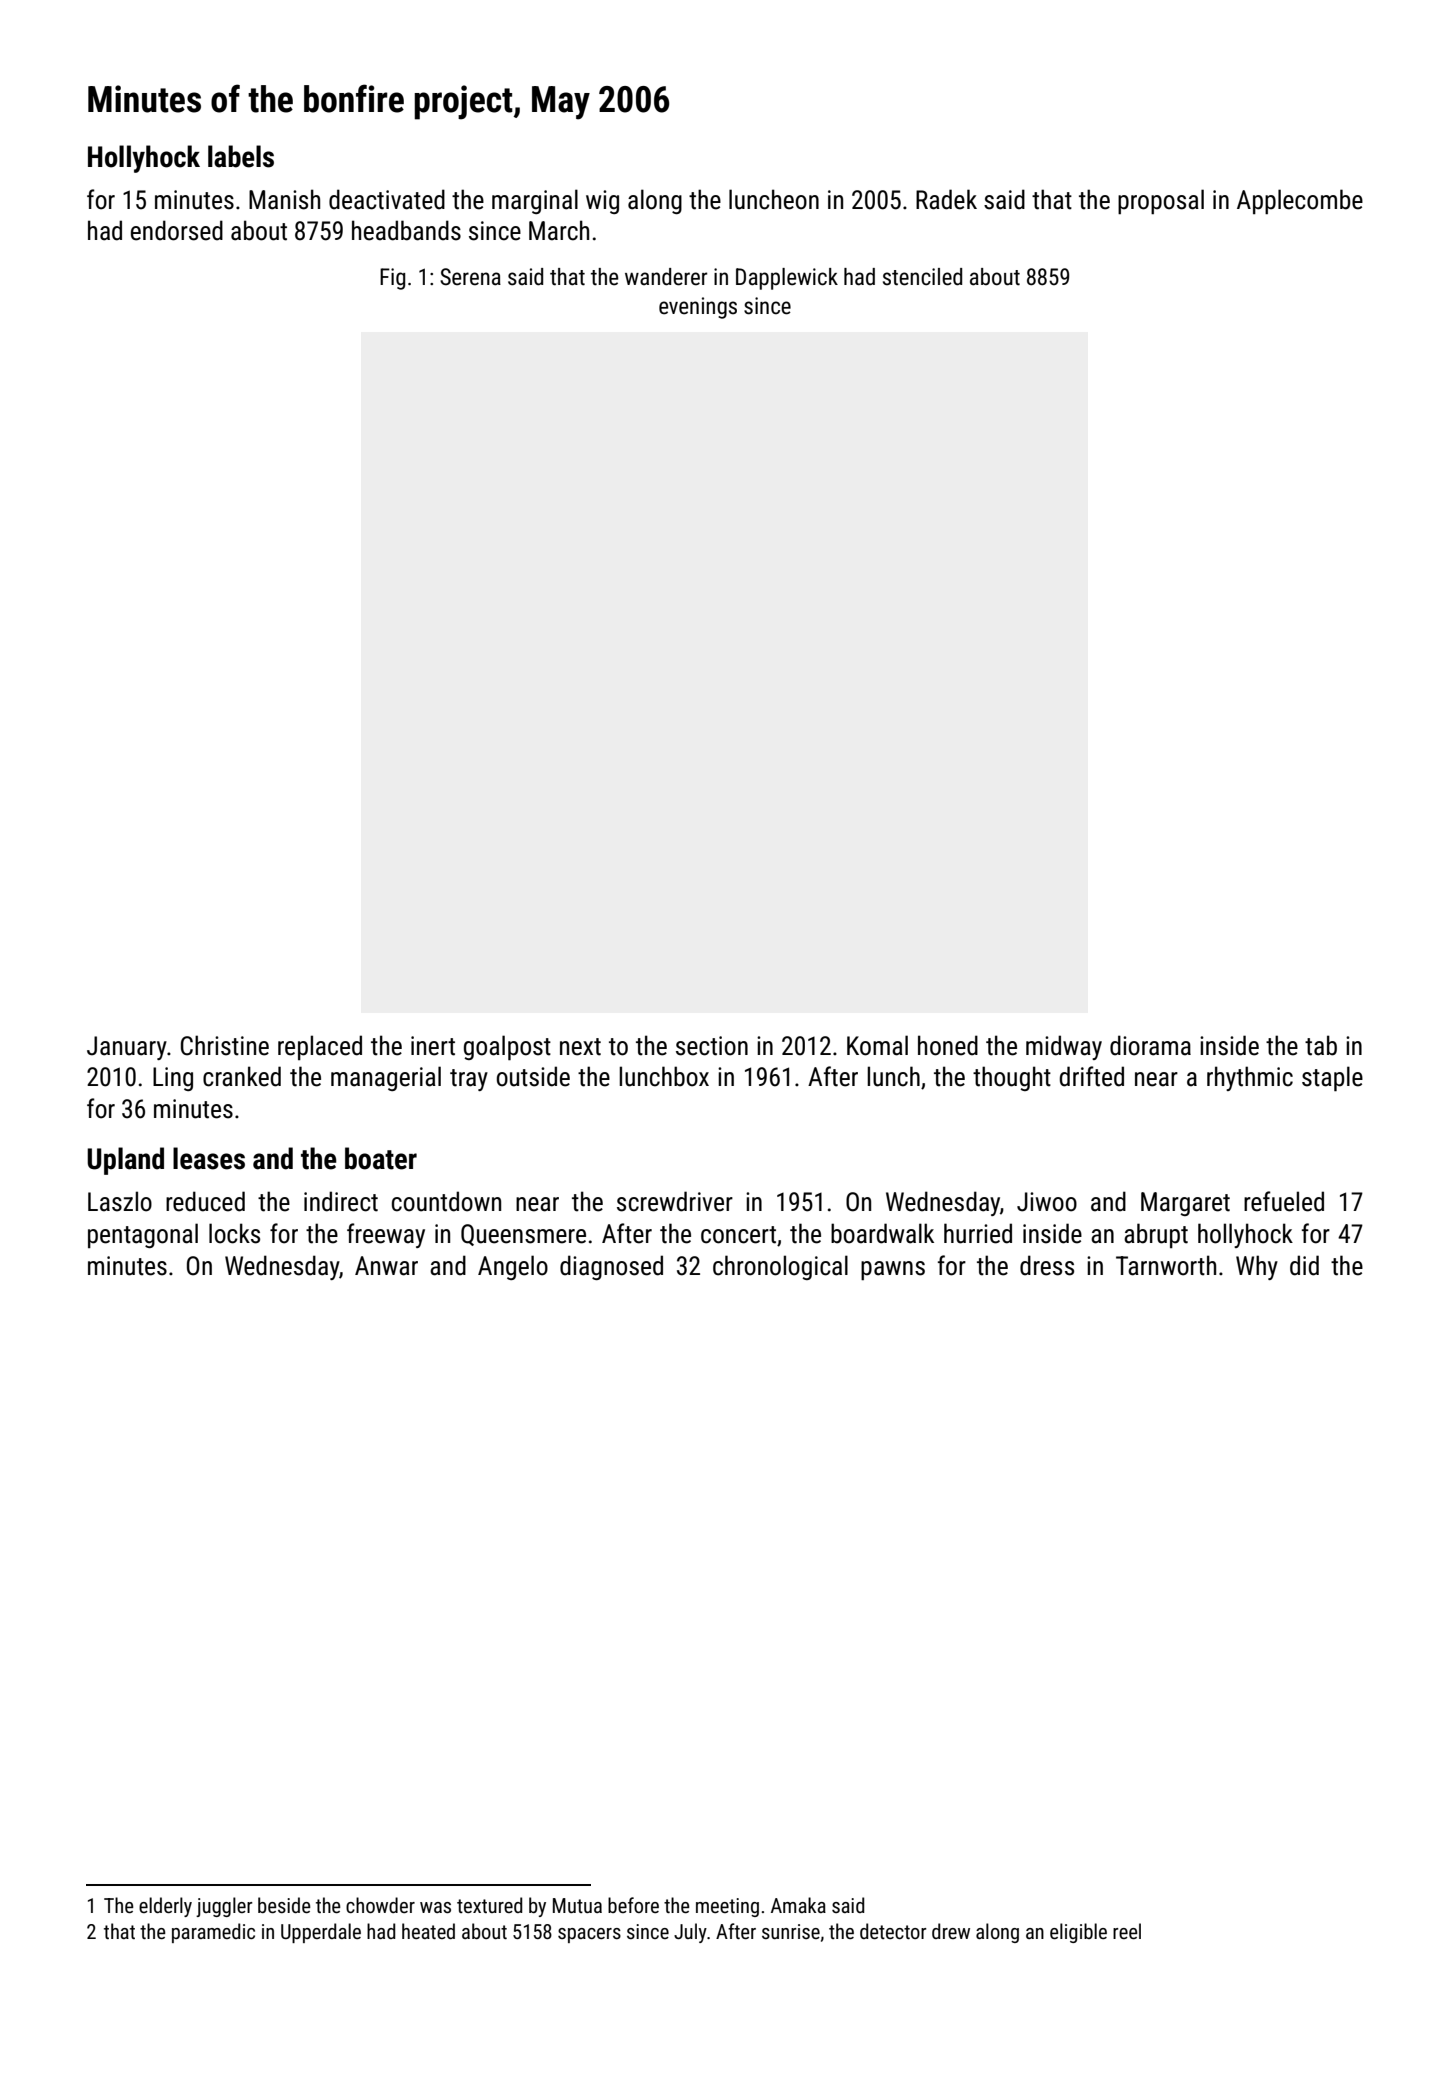 The image size is (1450, 2100). What do you see at coordinates (727, 1907) in the document?
I see `meeting` at bounding box center [727, 1907].
